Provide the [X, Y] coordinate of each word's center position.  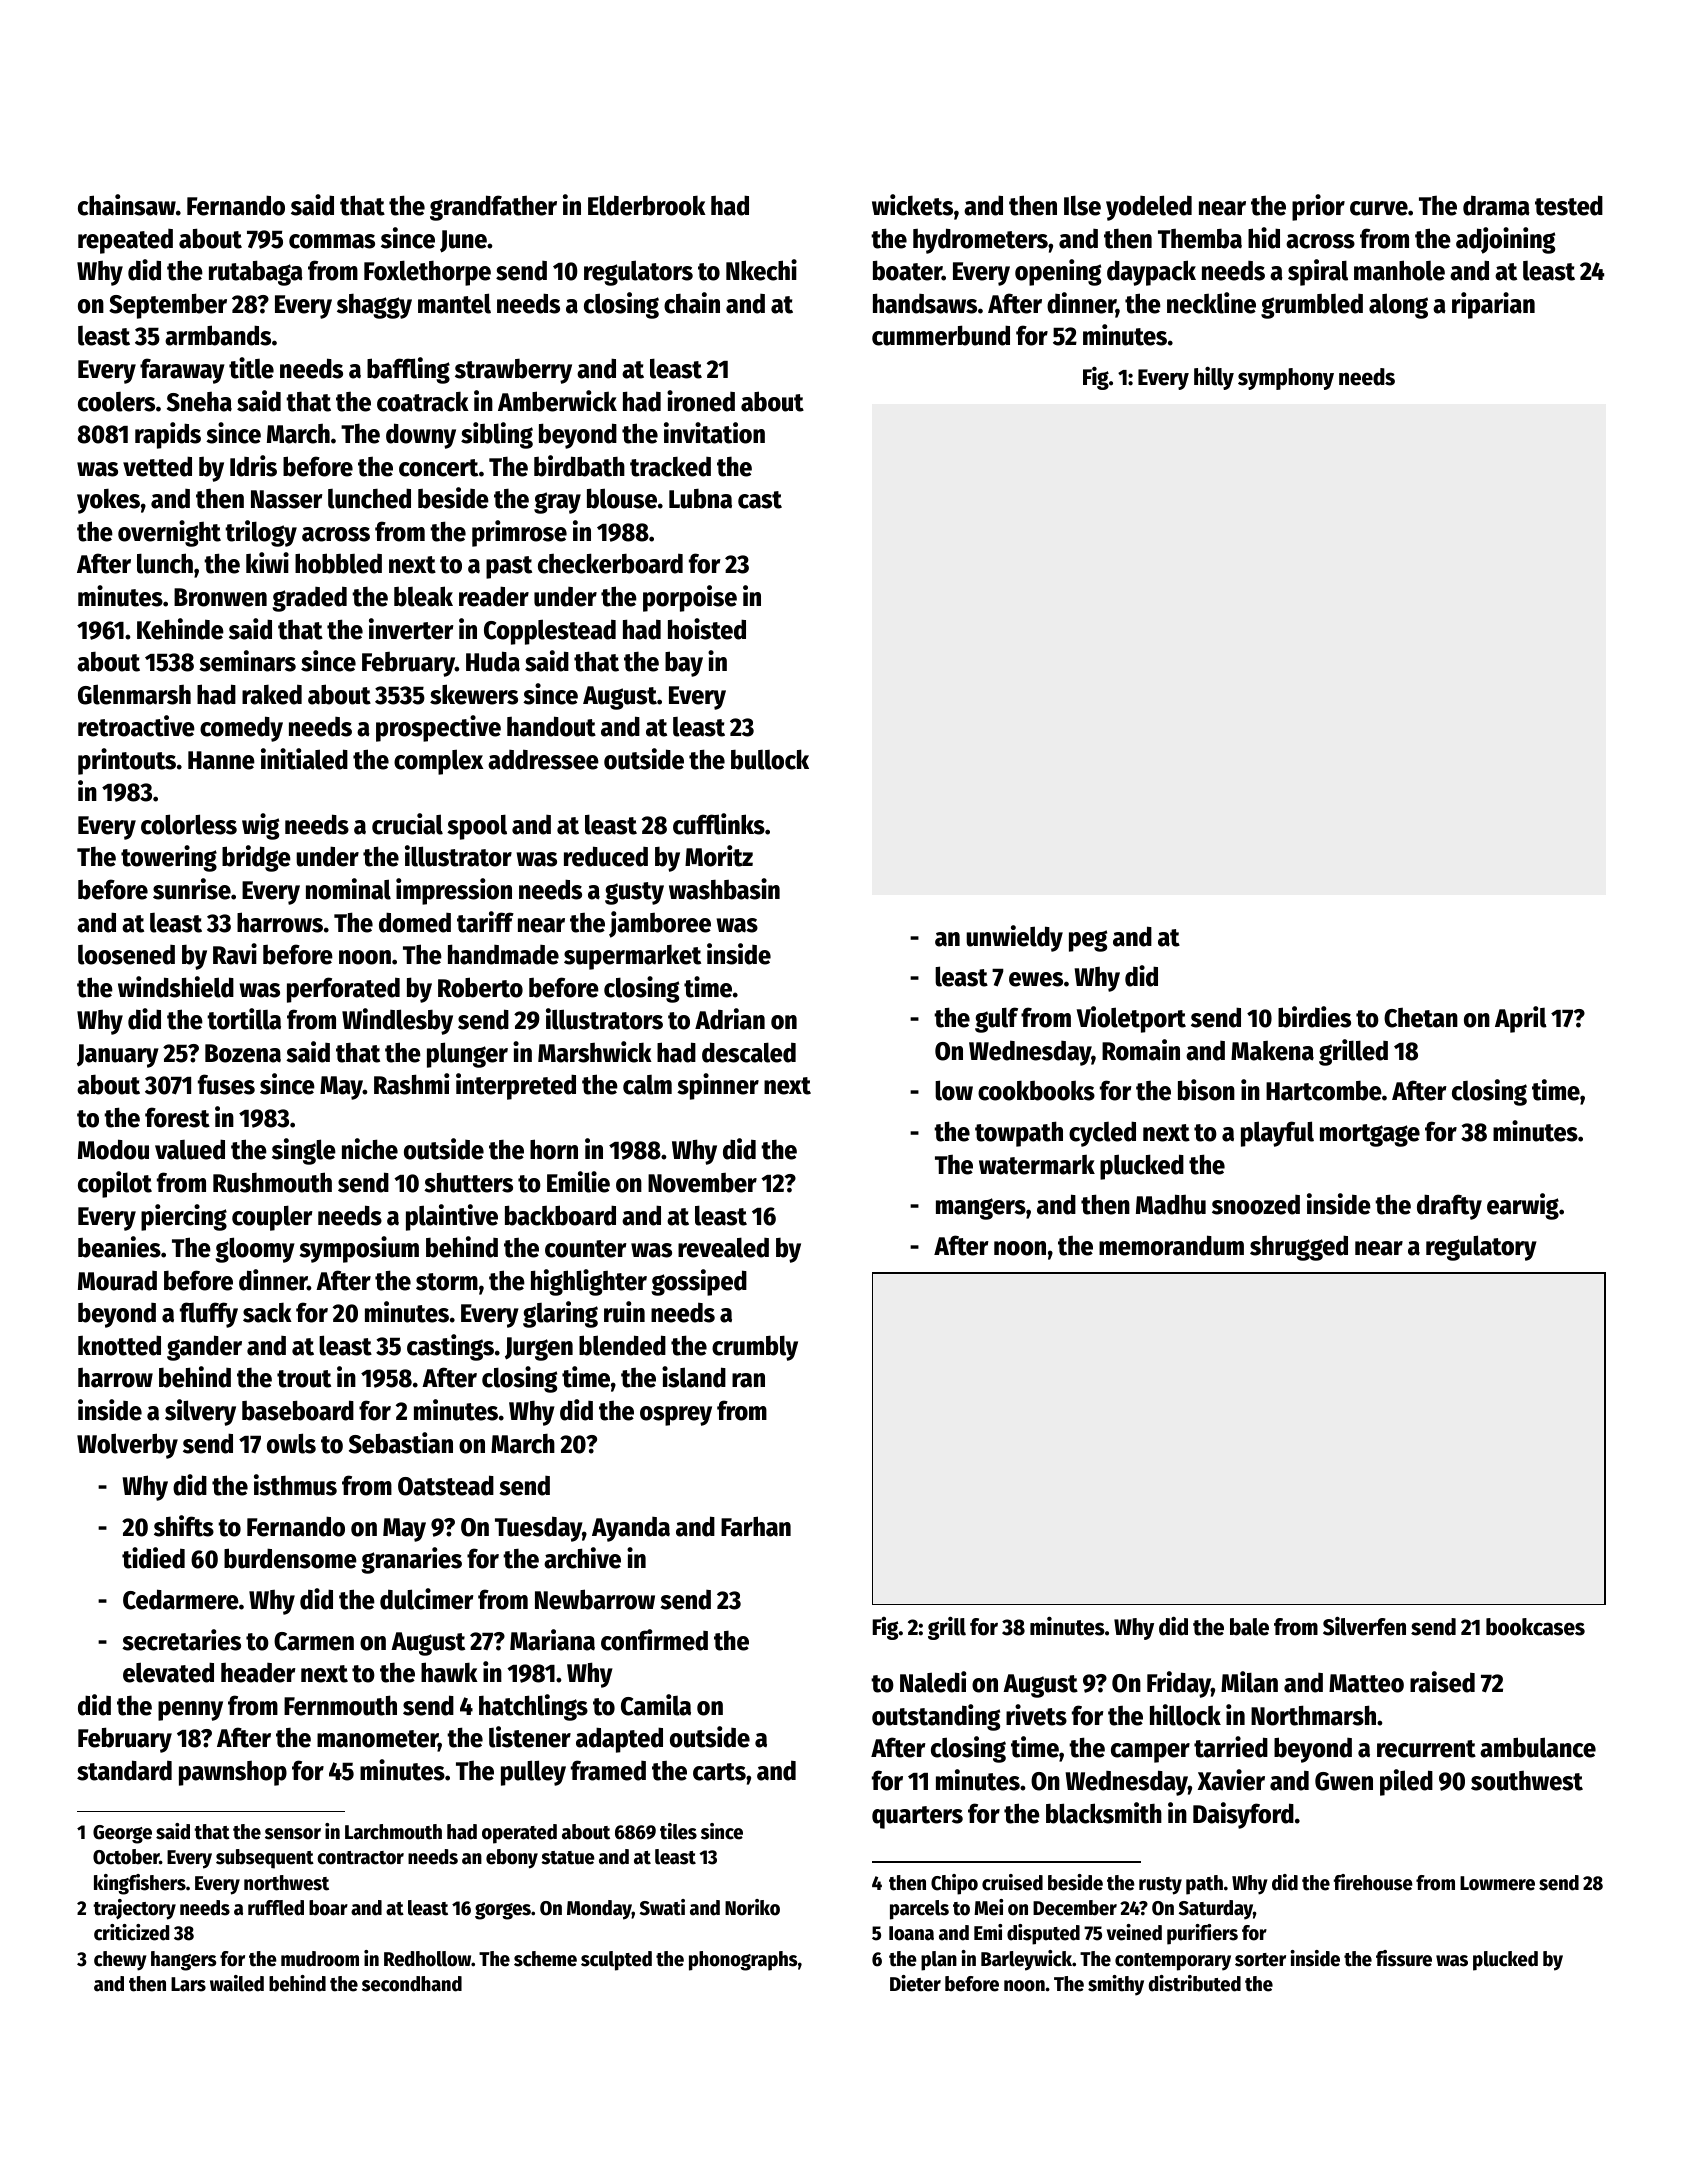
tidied [153, 1558]
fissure [1404, 1958]
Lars [188, 1984]
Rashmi [411, 1084]
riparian [1493, 305]
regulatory [1481, 1248]
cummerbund [941, 335]
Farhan [756, 1526]
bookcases [1535, 1627]
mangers [981, 1209]
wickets [912, 205]
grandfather [493, 208]
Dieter [915, 1983]
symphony [1286, 379]
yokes [108, 501]
